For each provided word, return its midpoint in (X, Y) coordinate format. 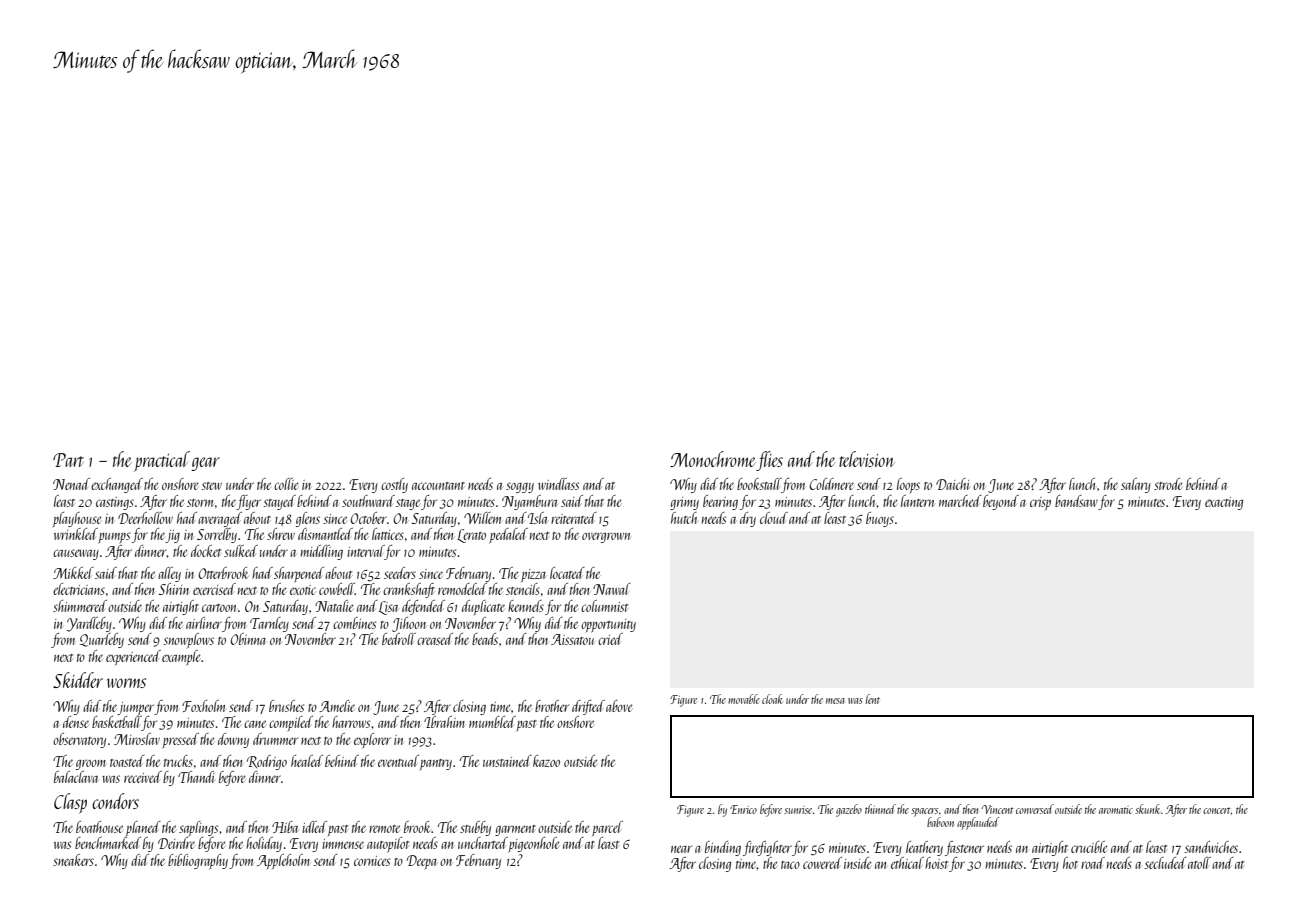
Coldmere (832, 484)
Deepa (422, 862)
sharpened (299, 574)
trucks (178, 761)
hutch (684, 518)
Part (68, 460)
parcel (607, 828)
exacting (1224, 503)
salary (1136, 485)
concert (1217, 810)
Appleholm (283, 861)
